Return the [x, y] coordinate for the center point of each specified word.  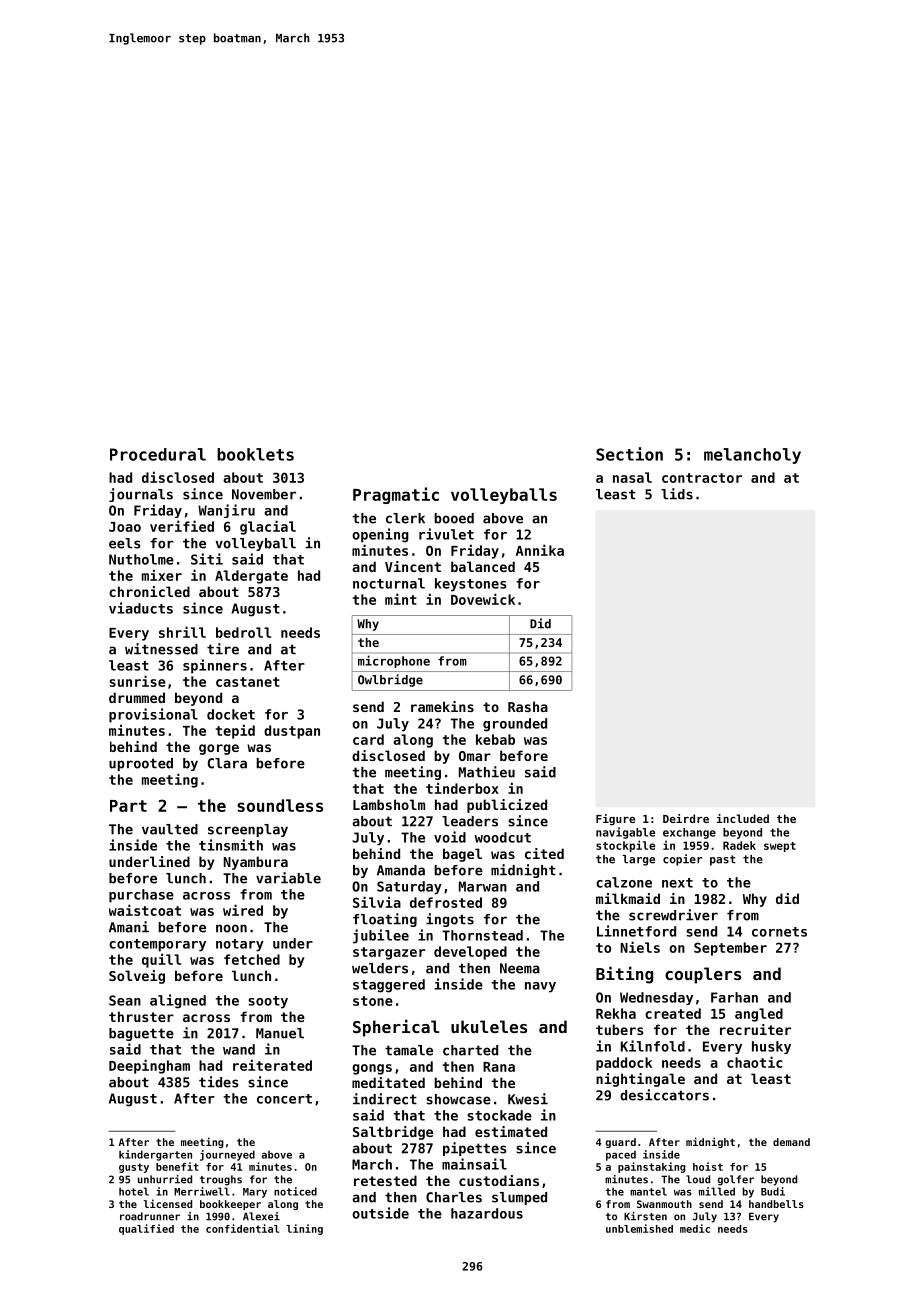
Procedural [158, 454]
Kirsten [645, 1216]
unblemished [639, 1228]
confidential [242, 1228]
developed [470, 953]
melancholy [752, 456]
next [677, 883]
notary [240, 945]
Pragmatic [396, 495]
